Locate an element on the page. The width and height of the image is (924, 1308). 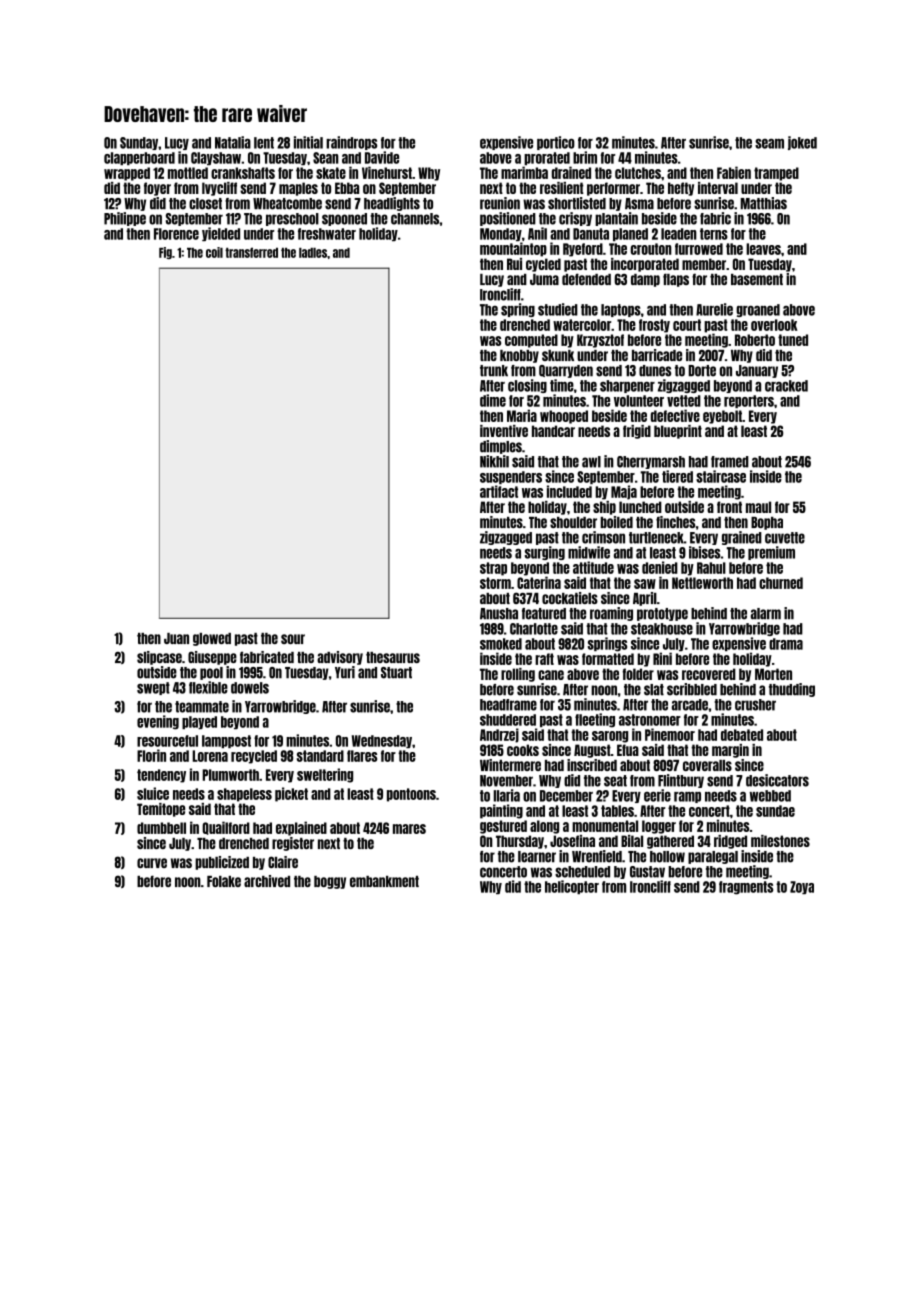
cuvette is located at coordinates (785, 538).
